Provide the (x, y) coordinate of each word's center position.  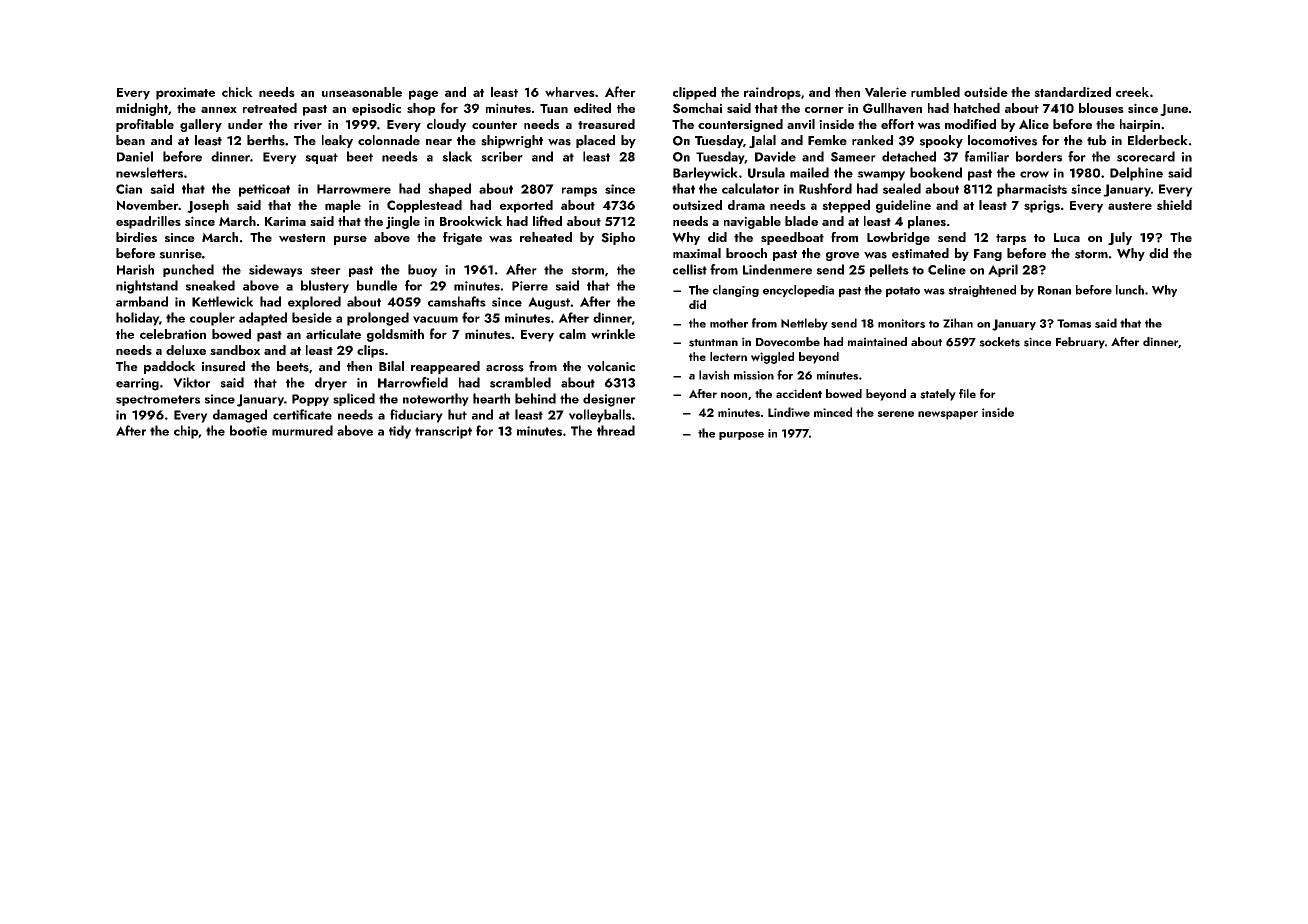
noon (734, 395)
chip (186, 432)
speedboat (792, 238)
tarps (1011, 239)
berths (266, 140)
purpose (741, 436)
